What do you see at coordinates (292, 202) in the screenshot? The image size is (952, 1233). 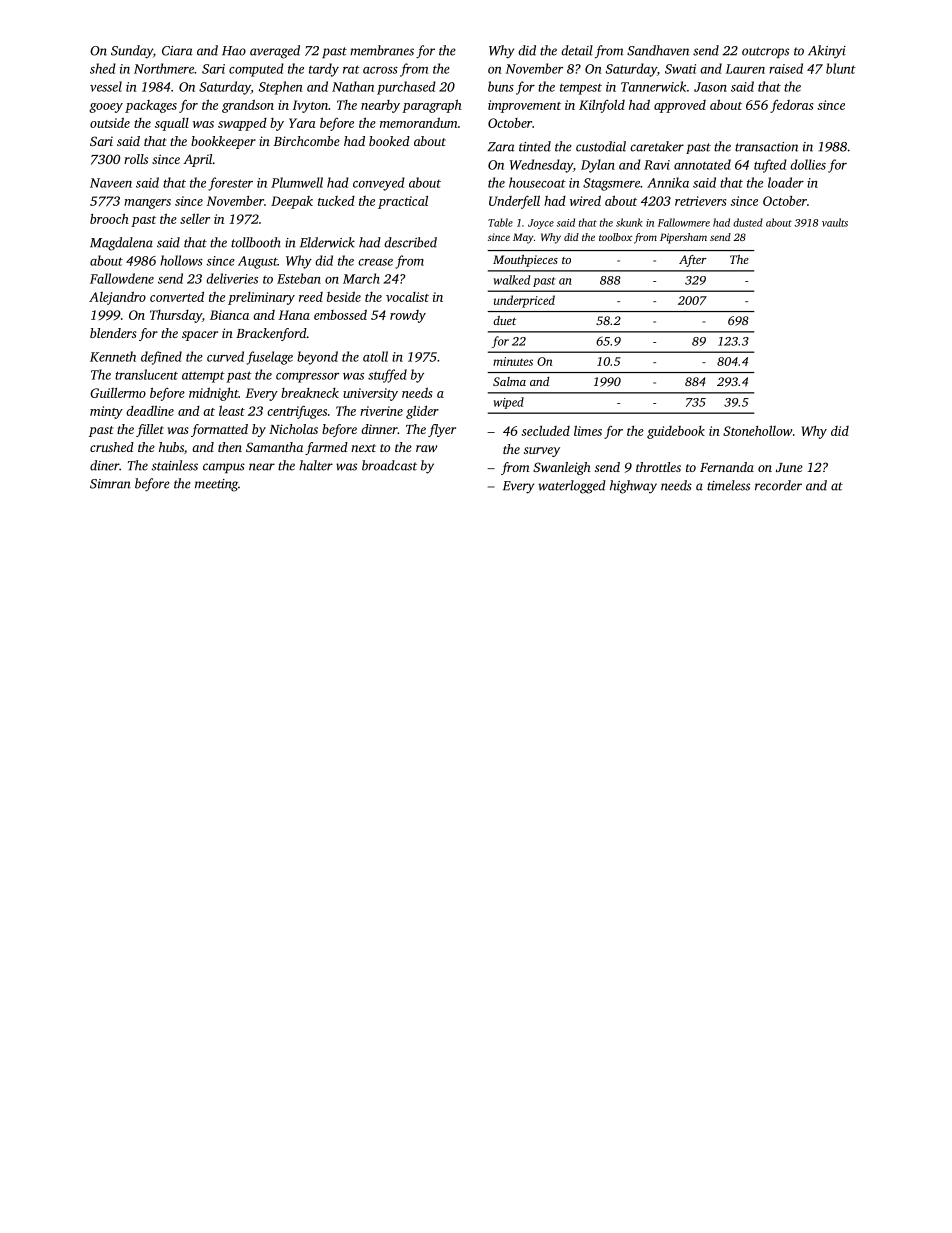 I see `Deepak` at bounding box center [292, 202].
